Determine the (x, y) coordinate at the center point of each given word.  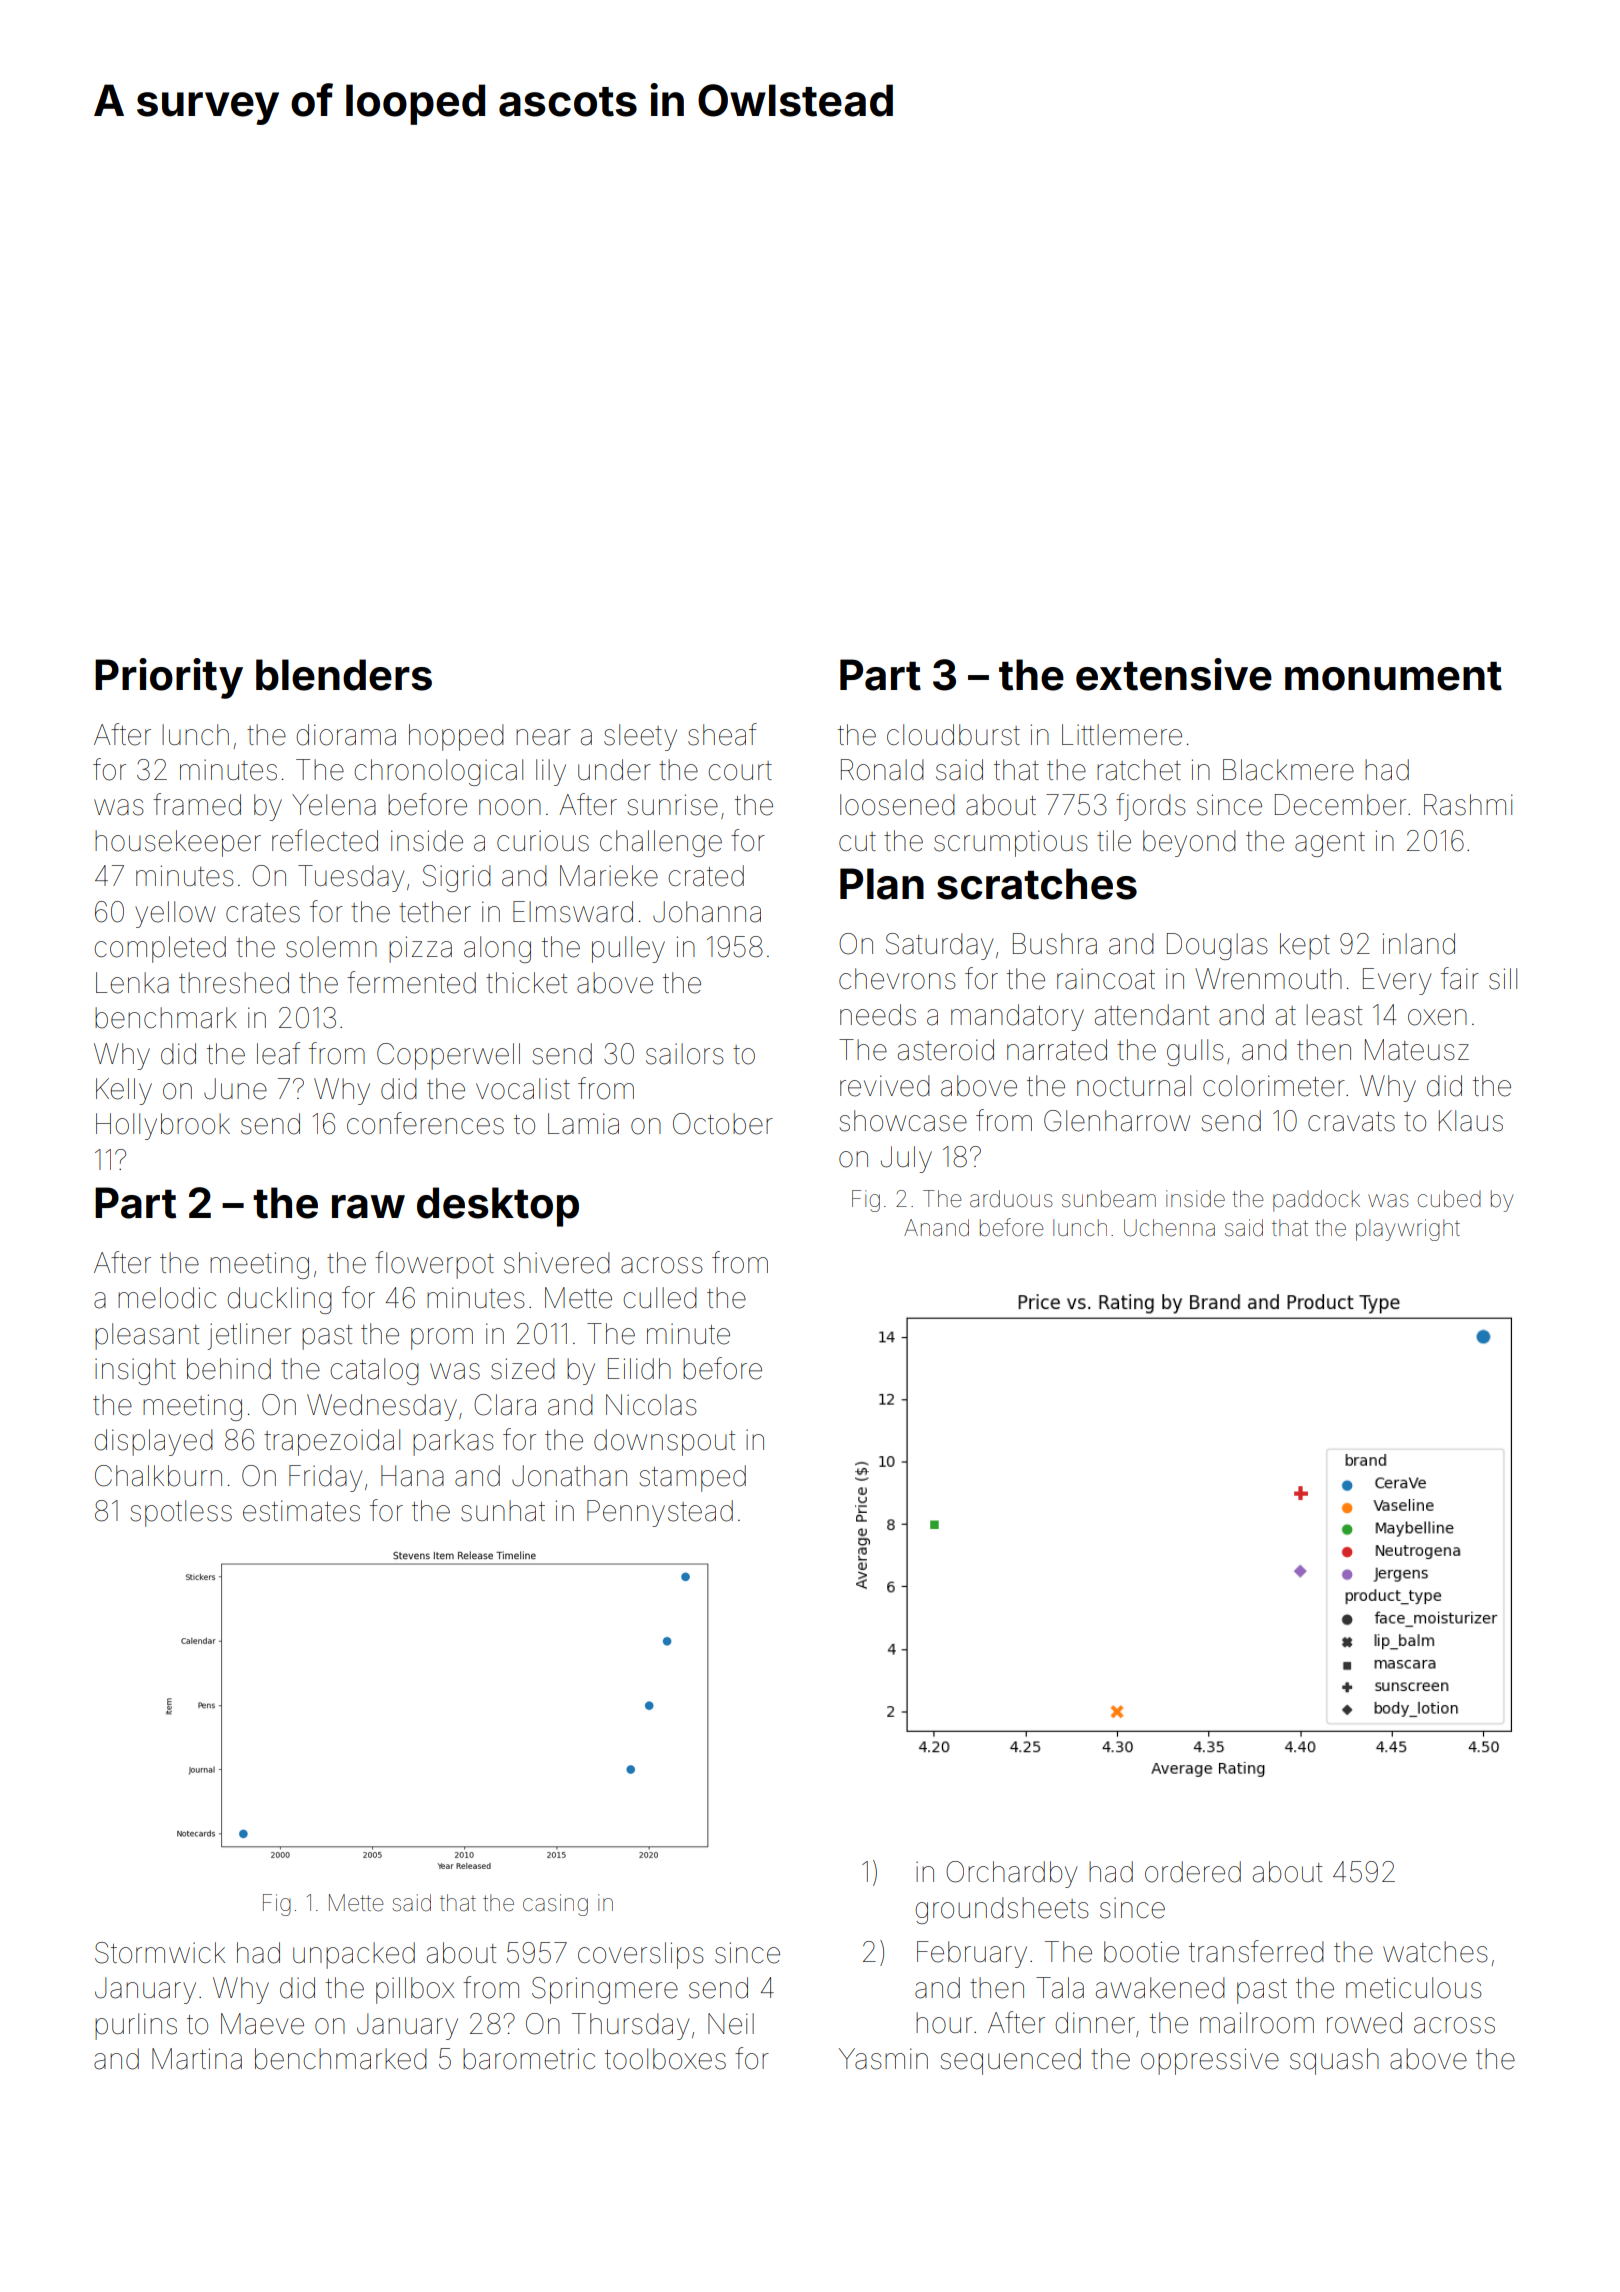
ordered (1193, 1872)
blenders (344, 675)
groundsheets (1002, 1910)
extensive (1174, 674)
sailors (685, 1054)
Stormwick (160, 1953)
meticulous (1414, 1988)
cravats (1351, 1122)
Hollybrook (163, 1126)
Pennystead (660, 1513)
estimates (301, 1511)
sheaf (722, 734)
